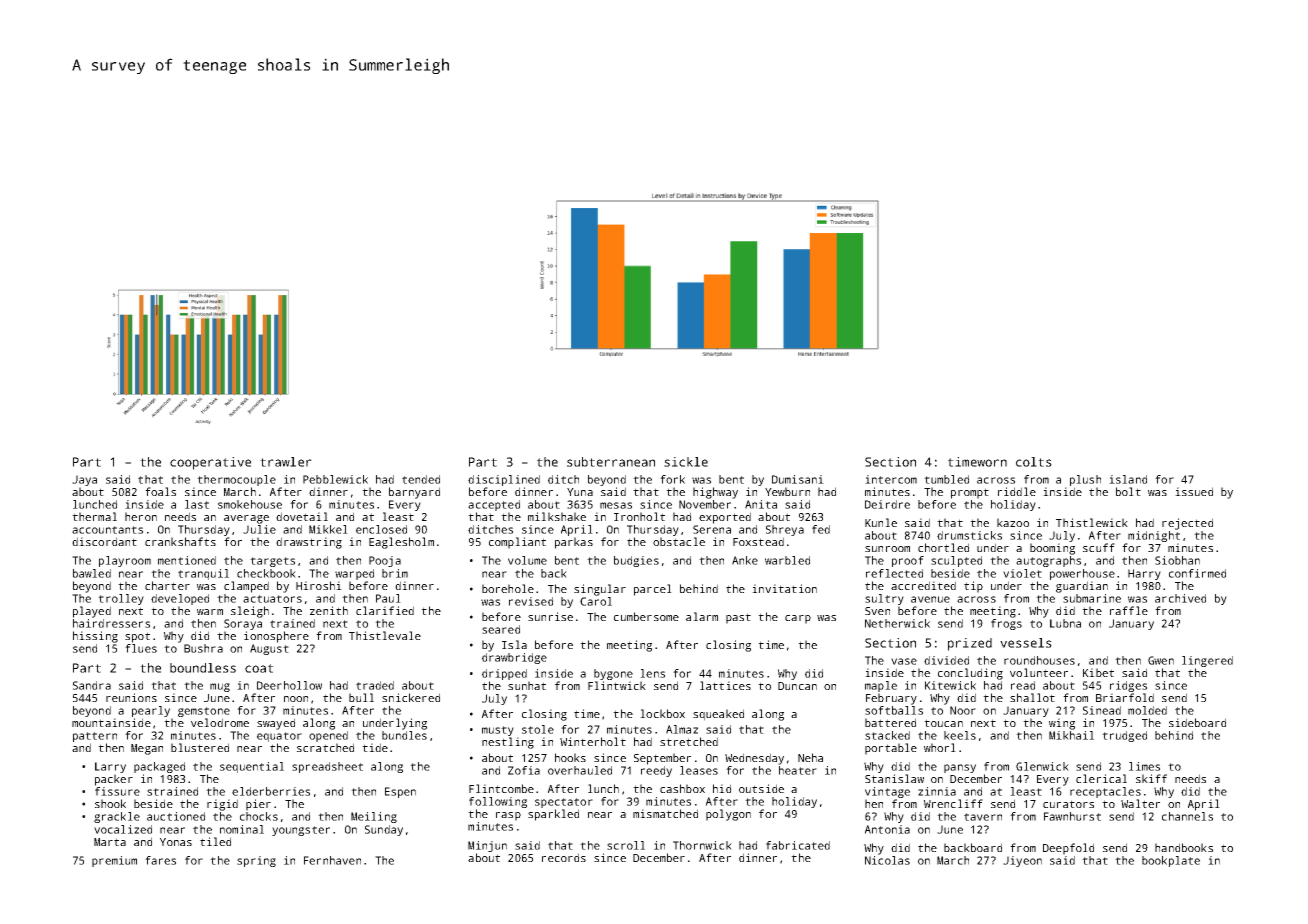  Describe the element at coordinates (256, 861) in the screenshot. I see `spring` at that location.
